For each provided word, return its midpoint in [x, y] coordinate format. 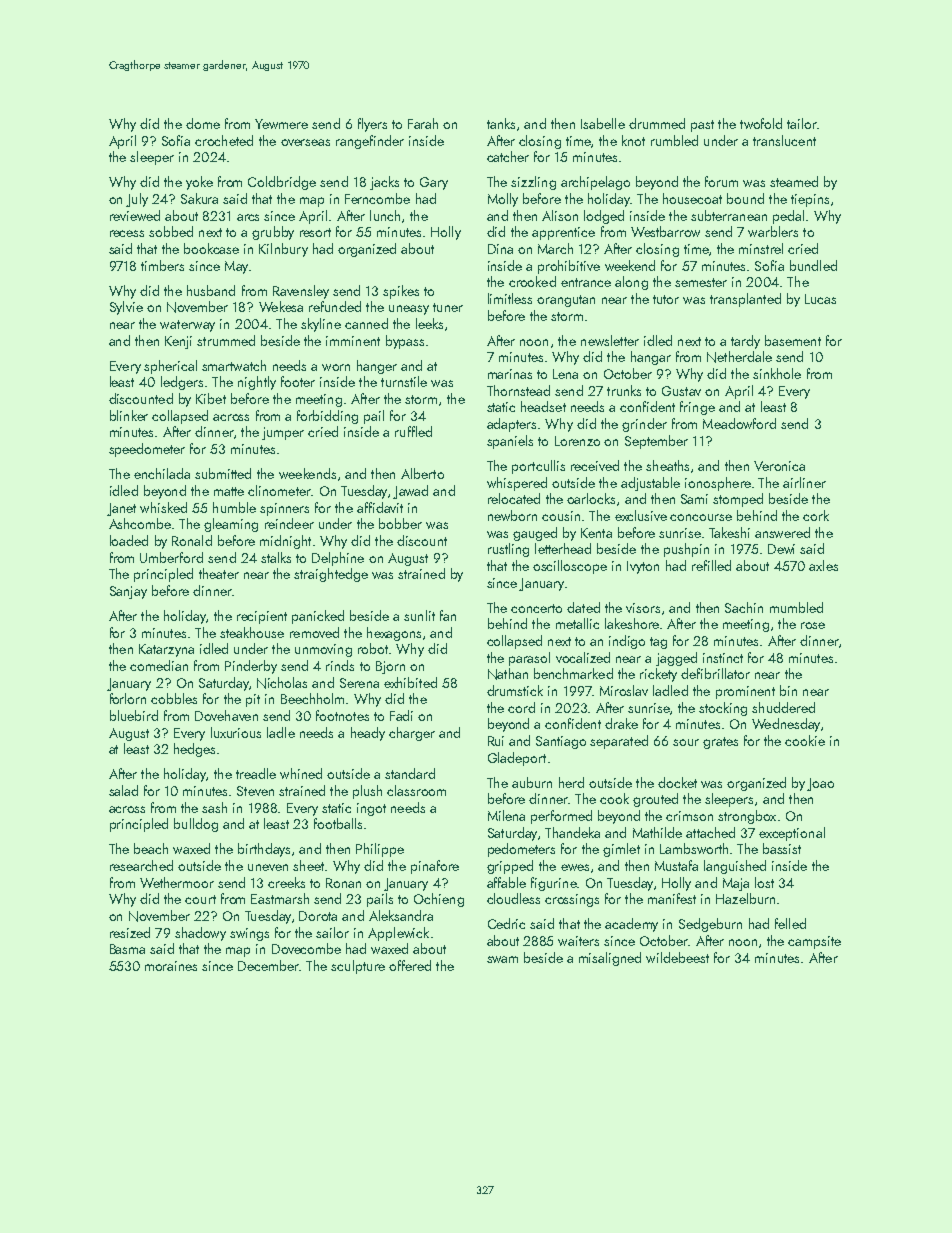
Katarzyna [166, 650]
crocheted [224, 140]
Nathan [508, 674]
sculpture [358, 967]
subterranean [729, 215]
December [268, 965]
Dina [500, 249]
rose [813, 625]
